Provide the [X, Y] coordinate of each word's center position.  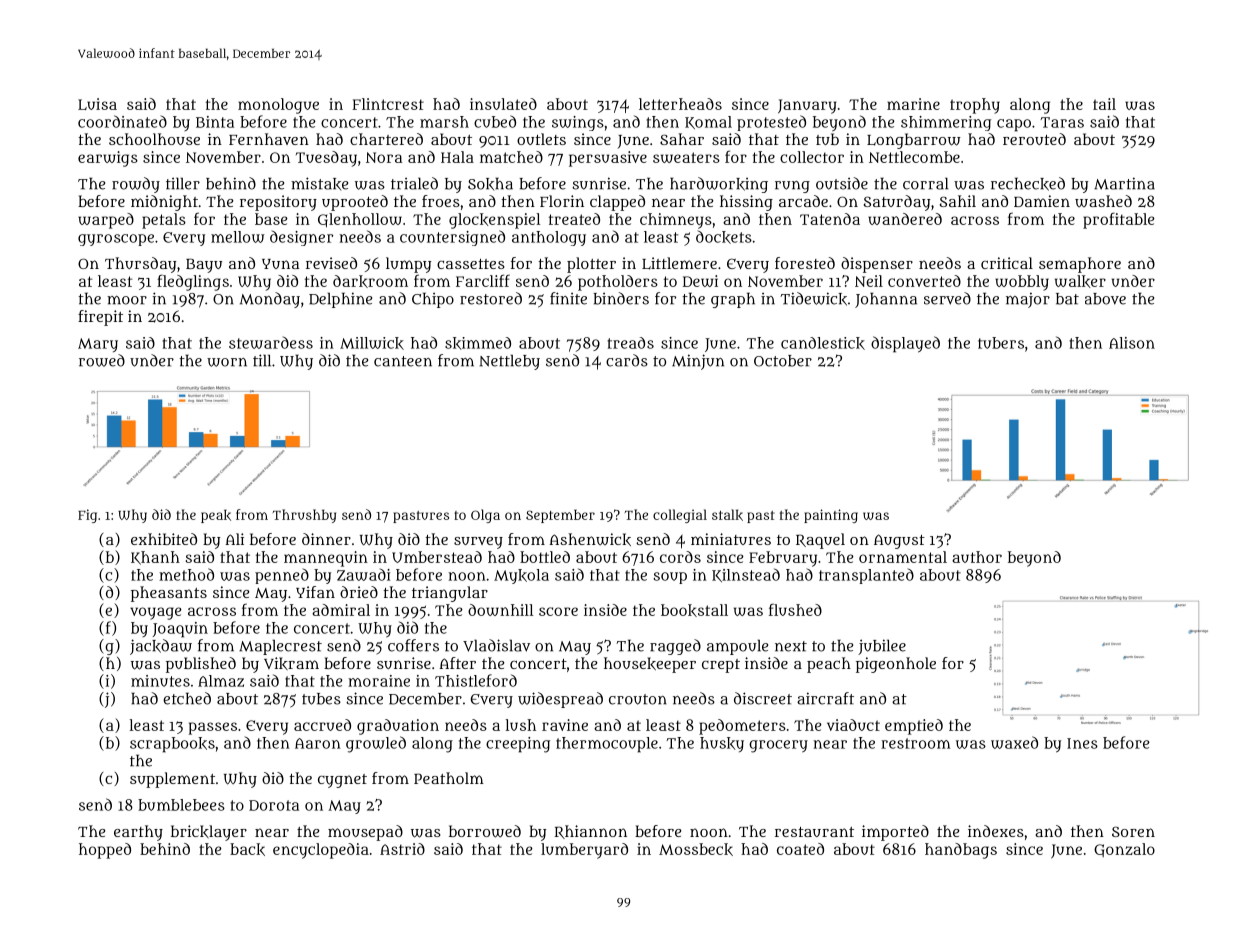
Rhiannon [591, 832]
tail [1104, 104]
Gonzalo [1124, 850]
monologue [278, 106]
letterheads [680, 104]
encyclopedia [321, 851]
